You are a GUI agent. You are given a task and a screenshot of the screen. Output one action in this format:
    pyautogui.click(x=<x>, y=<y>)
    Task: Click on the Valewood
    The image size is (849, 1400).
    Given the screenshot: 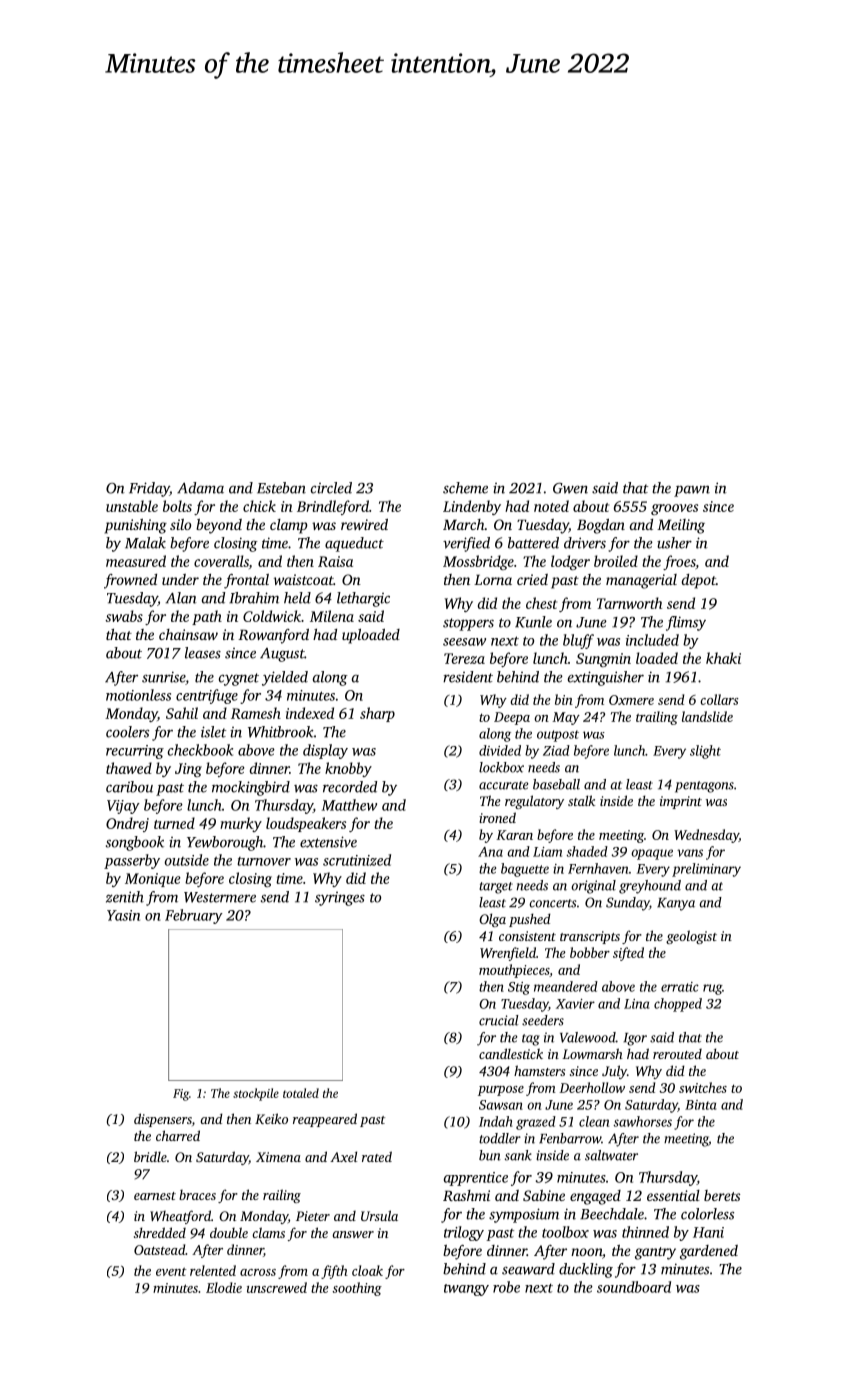 What is the action you would take?
    pyautogui.click(x=588, y=1037)
